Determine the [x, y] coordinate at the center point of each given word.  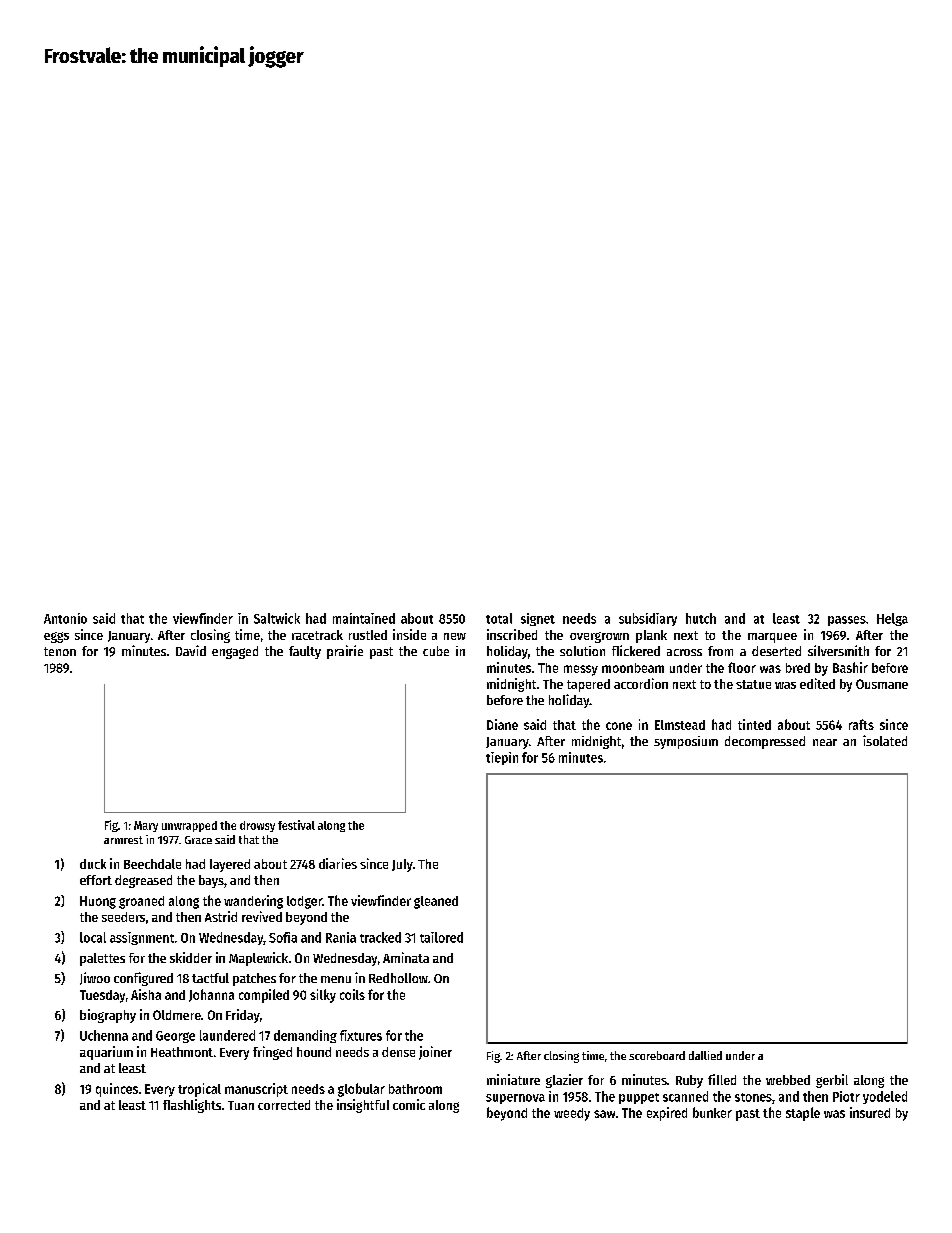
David [191, 650]
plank [651, 636]
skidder [191, 957]
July [402, 865]
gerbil [832, 1081]
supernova [515, 1099]
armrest [123, 840]
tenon [60, 651]
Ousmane [882, 684]
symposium [686, 742]
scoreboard [657, 1055]
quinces [117, 1090]
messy [581, 670]
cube [436, 651]
